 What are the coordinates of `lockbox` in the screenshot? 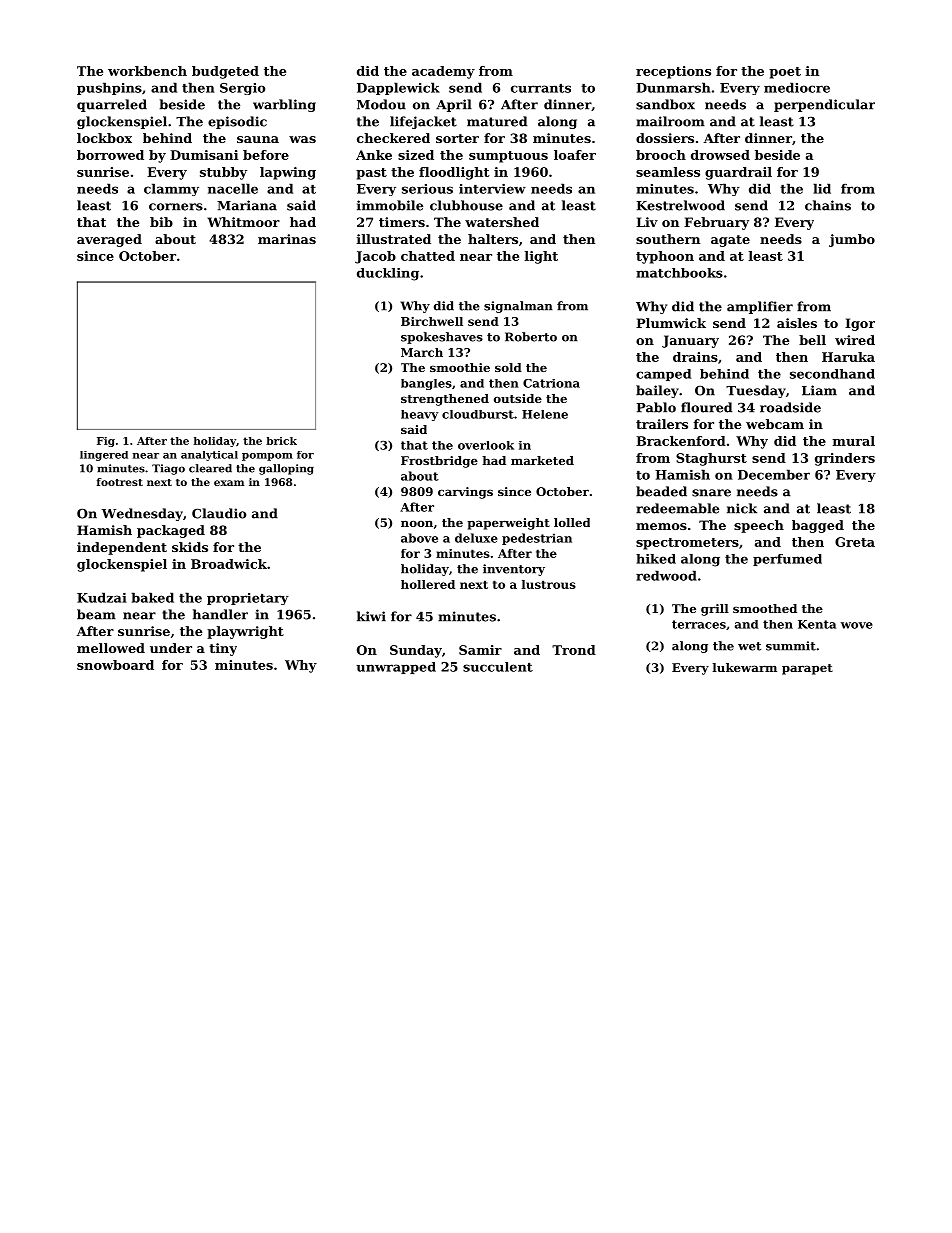 It's located at (104, 138).
